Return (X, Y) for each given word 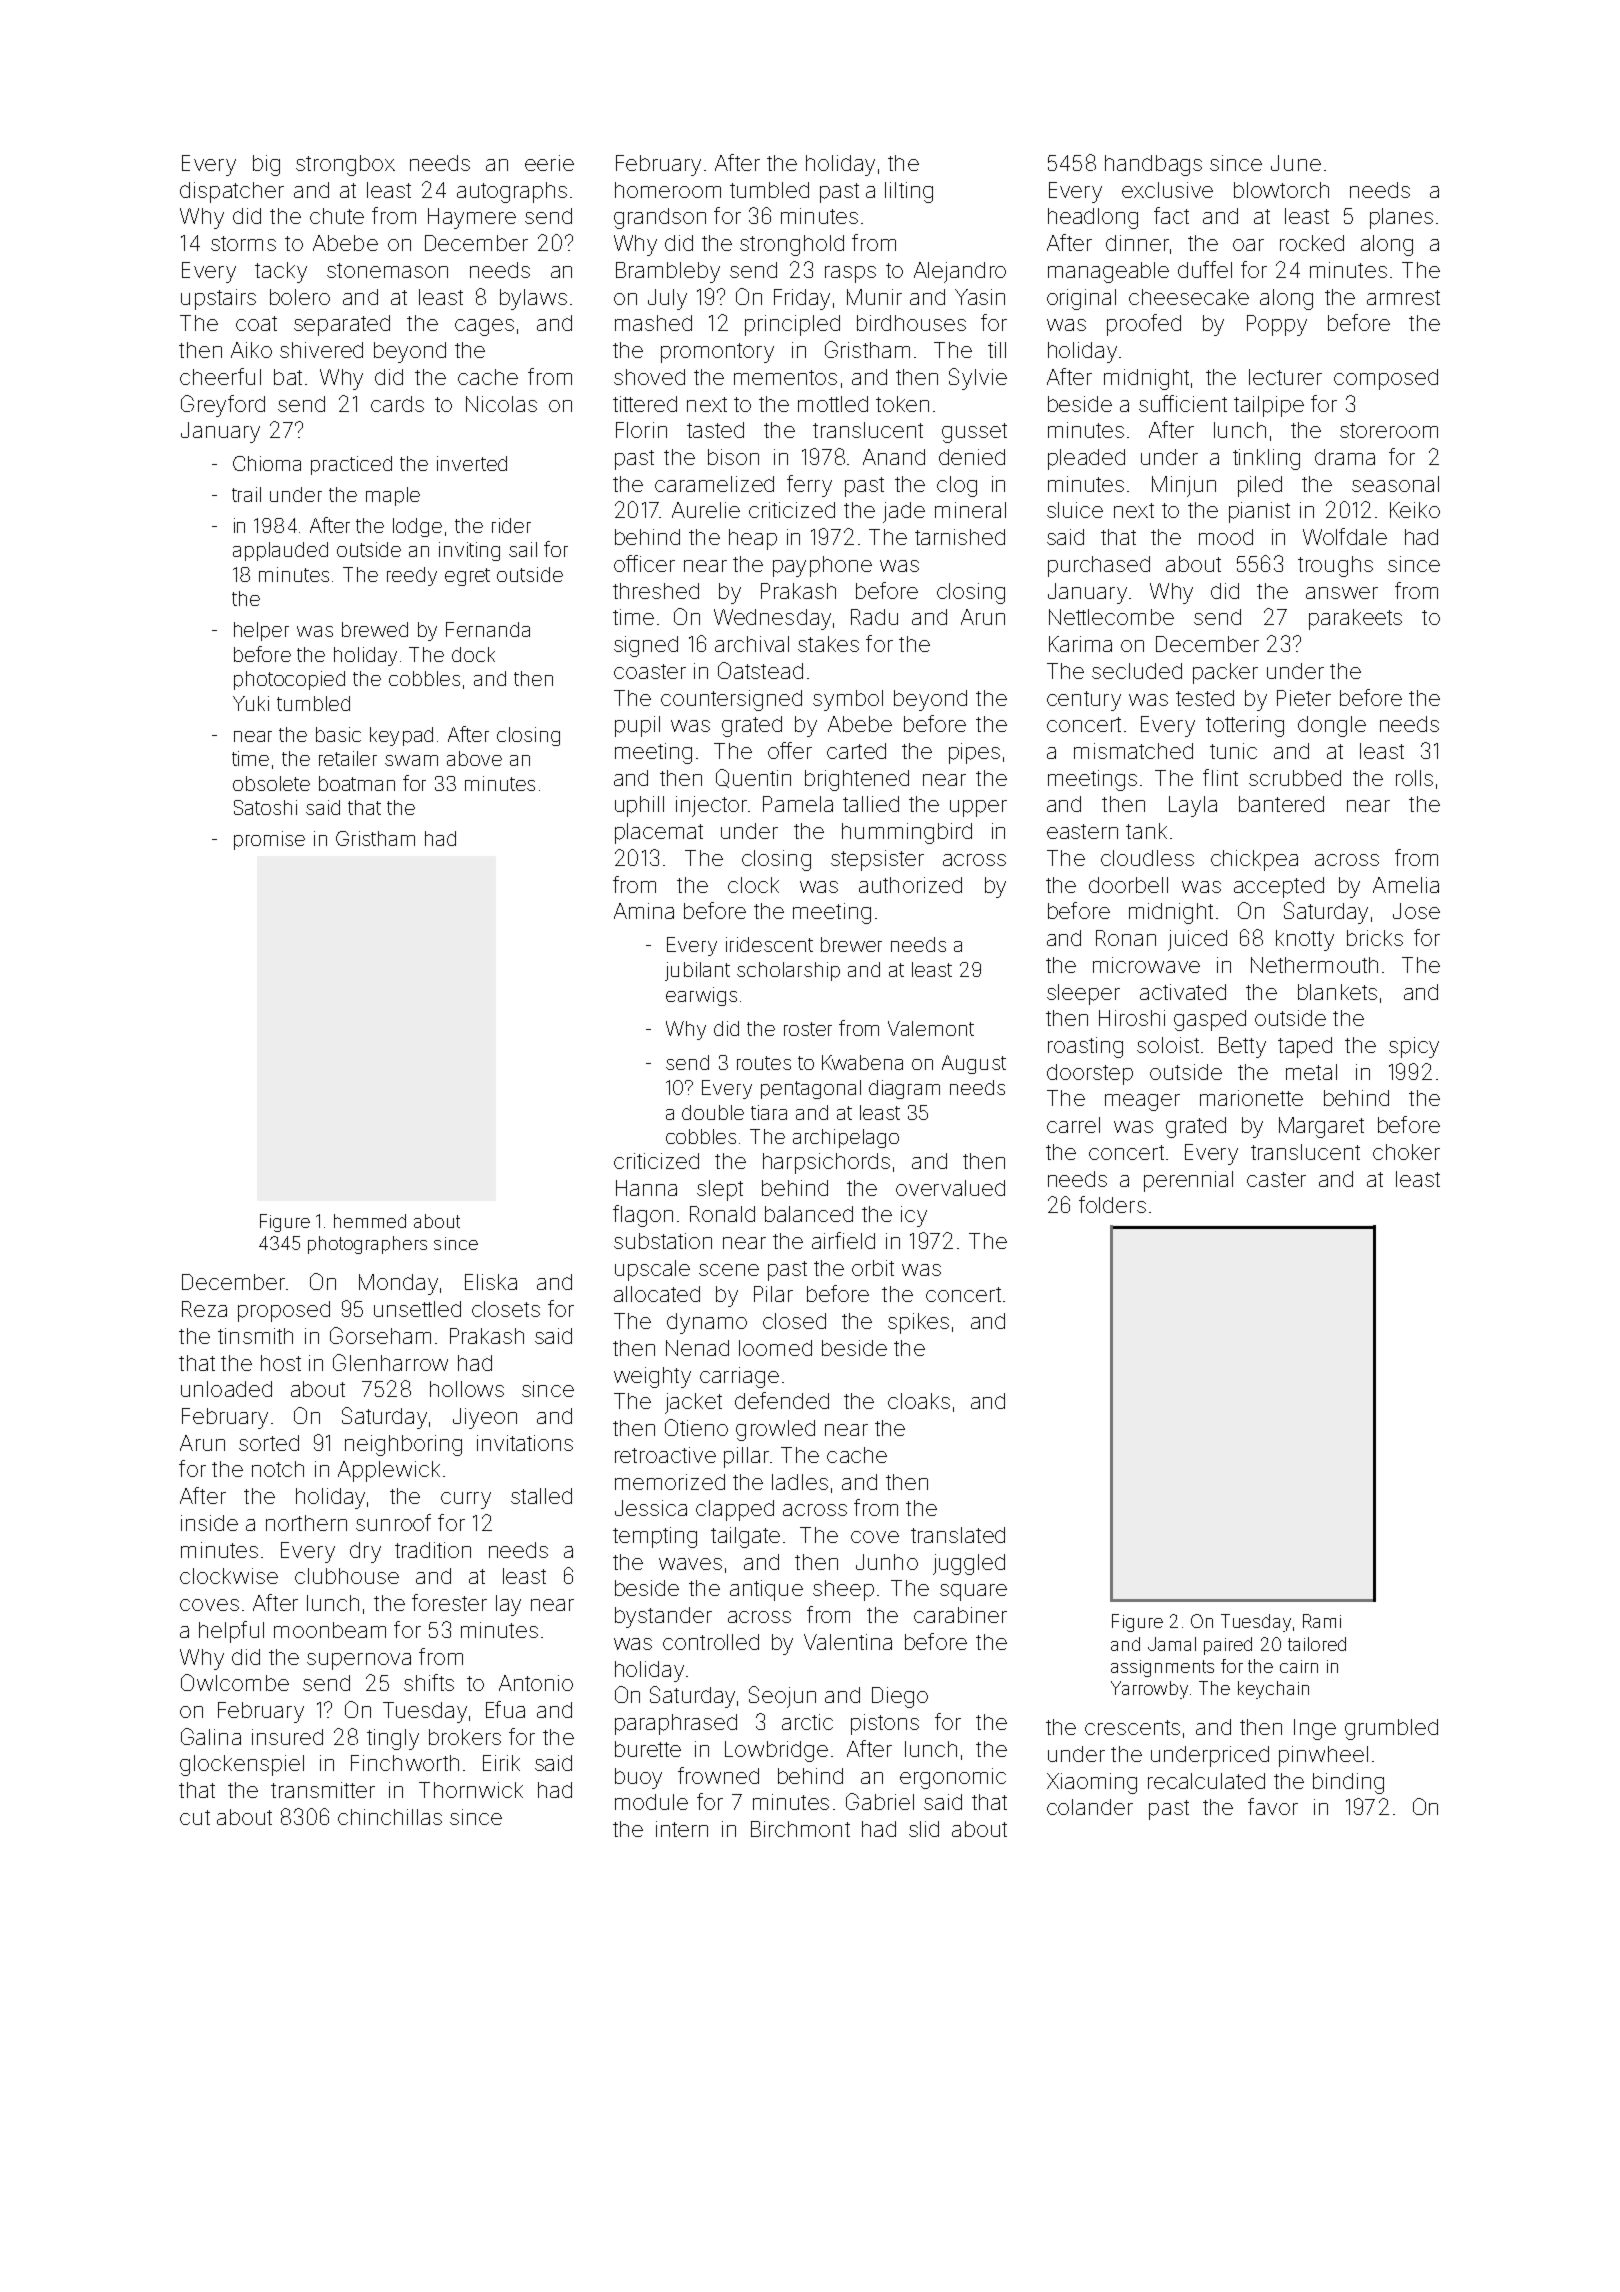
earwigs (701, 996)
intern (682, 1829)
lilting (909, 192)
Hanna (646, 1188)
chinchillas (390, 1817)
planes (1401, 218)
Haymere (472, 218)
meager (1142, 1102)
